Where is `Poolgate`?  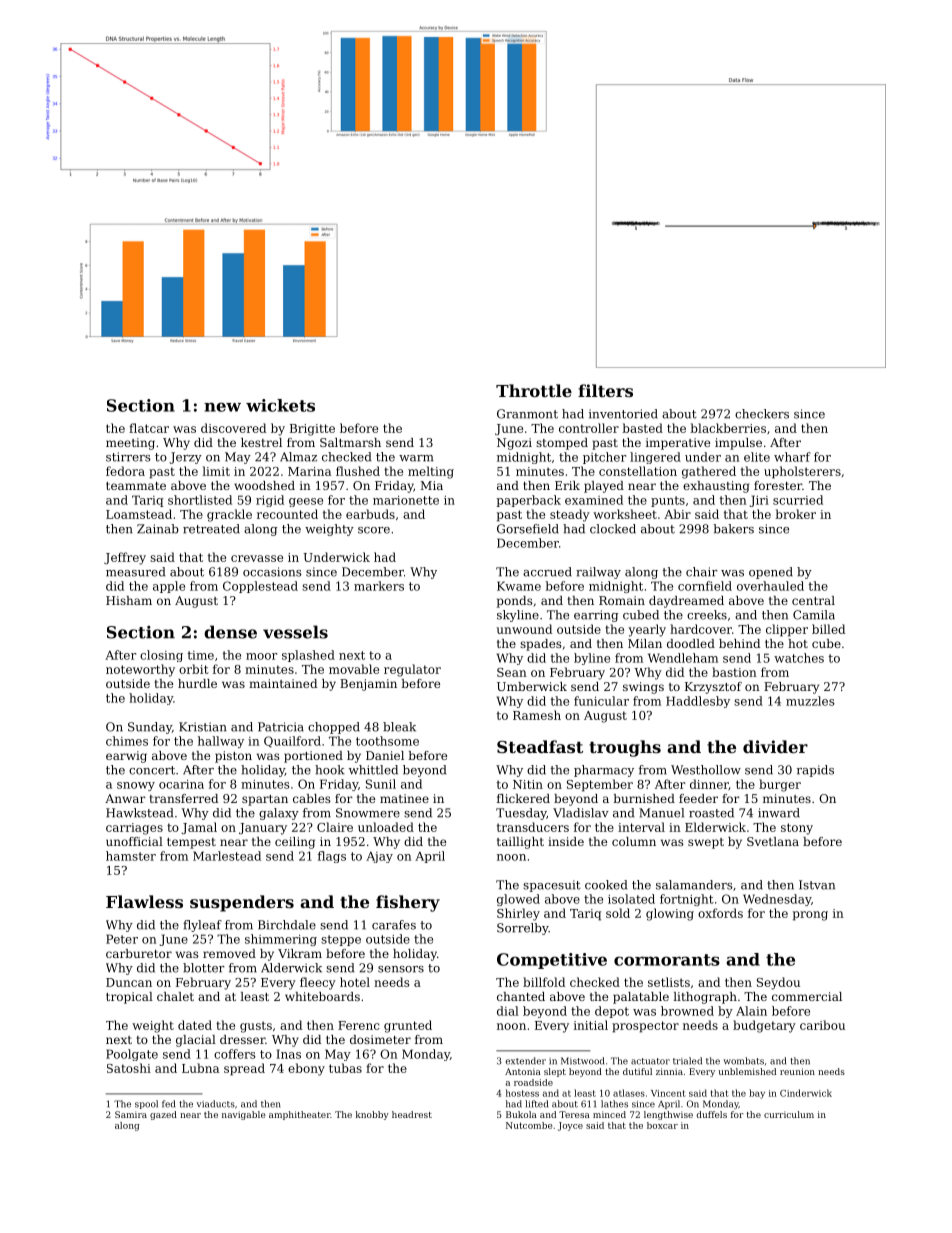
Poolgate is located at coordinates (132, 1055).
